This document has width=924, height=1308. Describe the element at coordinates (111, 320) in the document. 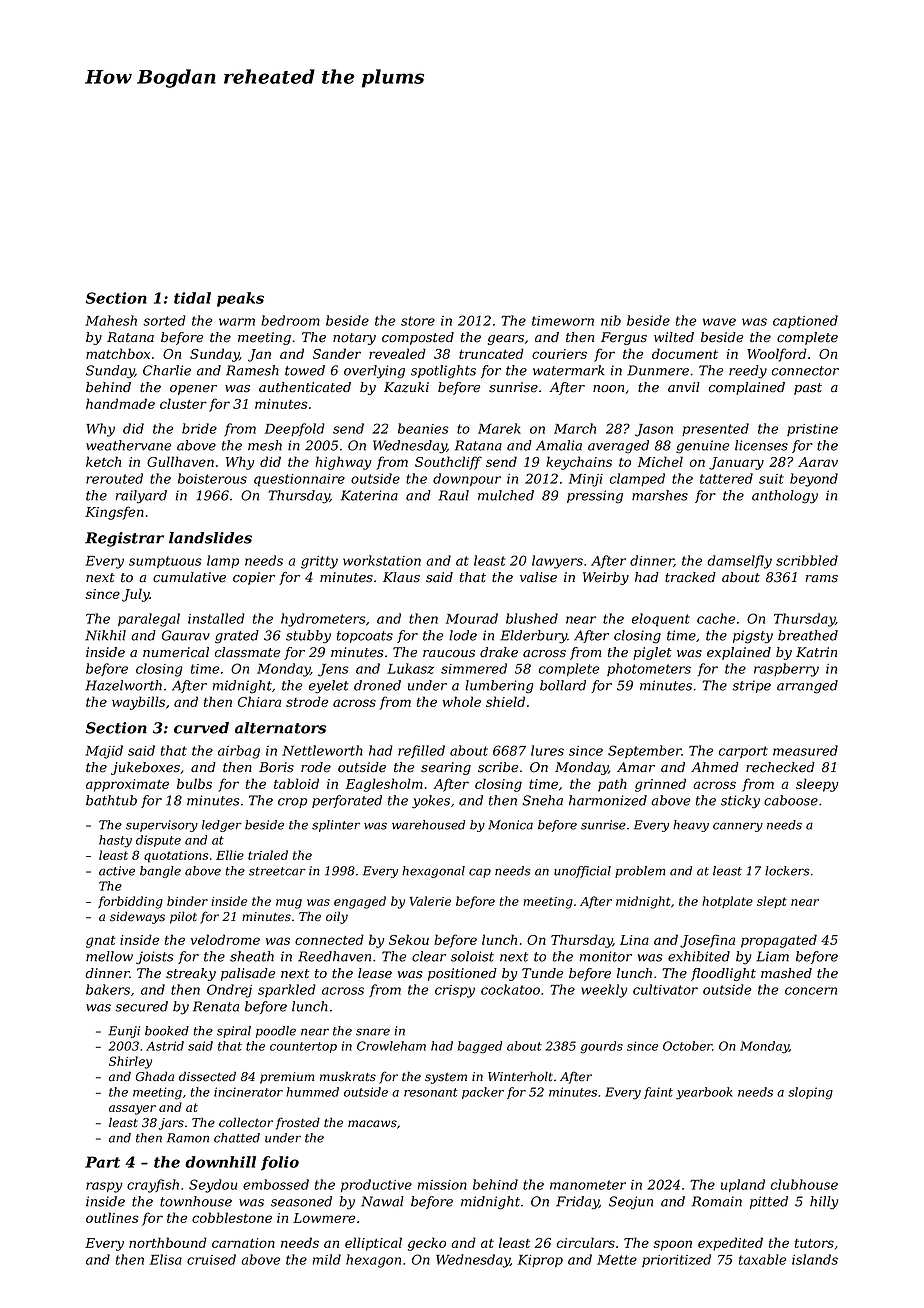

I see `Mahesh` at that location.
